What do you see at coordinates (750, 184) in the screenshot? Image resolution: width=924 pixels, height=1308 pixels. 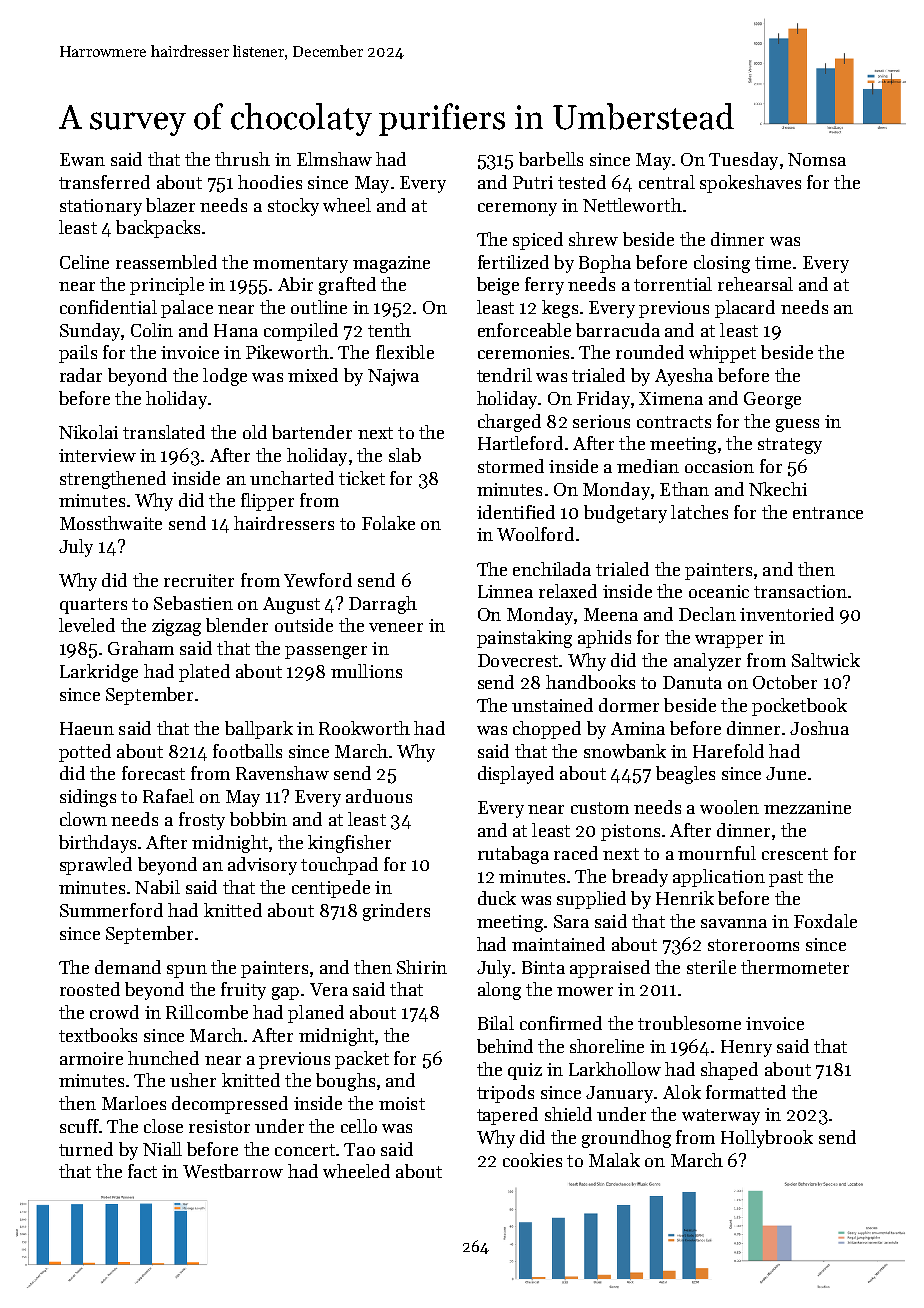 I see `spokeshaves` at bounding box center [750, 184].
